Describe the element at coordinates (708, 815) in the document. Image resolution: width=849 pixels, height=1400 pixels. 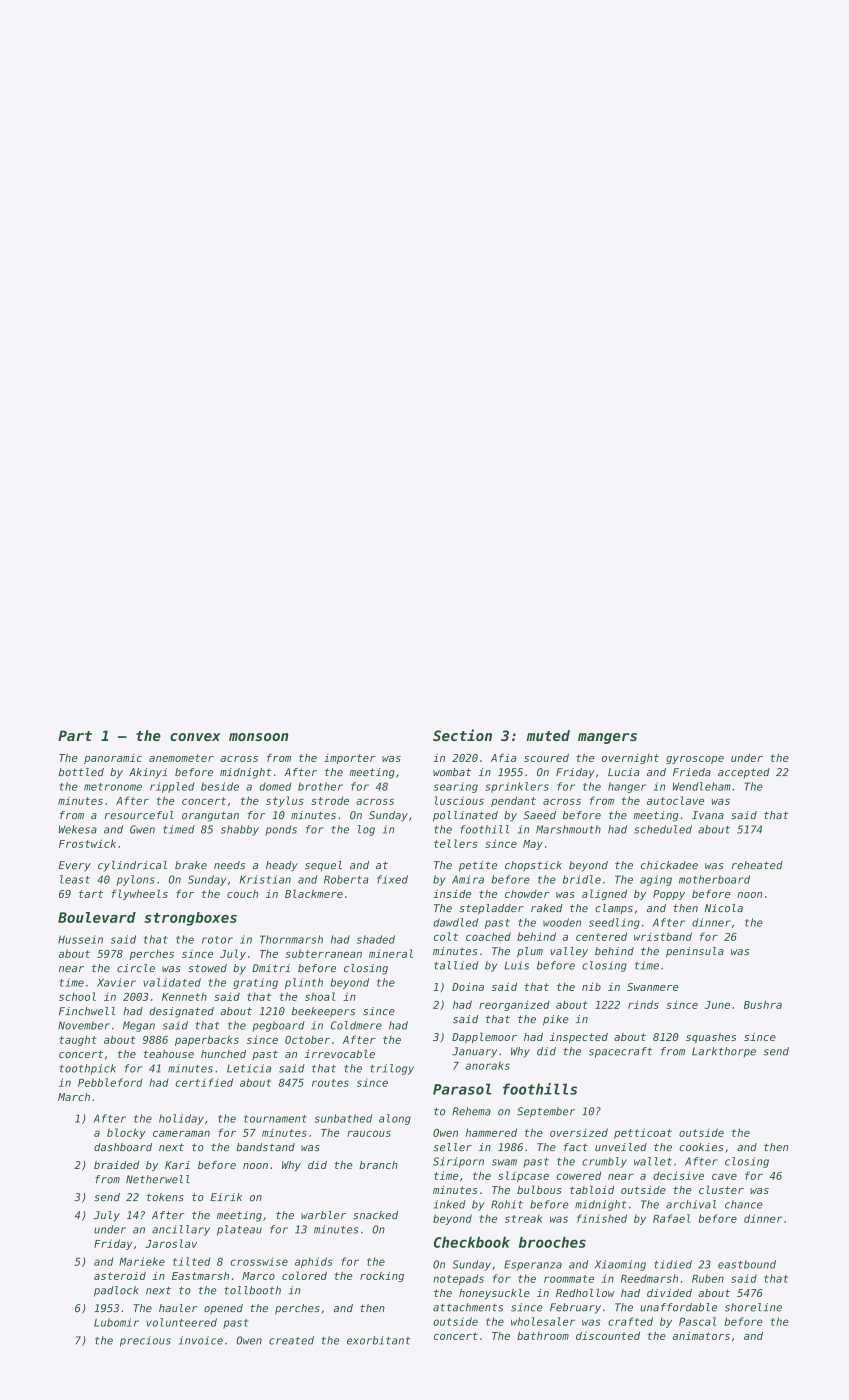
I see `Ivana` at that location.
